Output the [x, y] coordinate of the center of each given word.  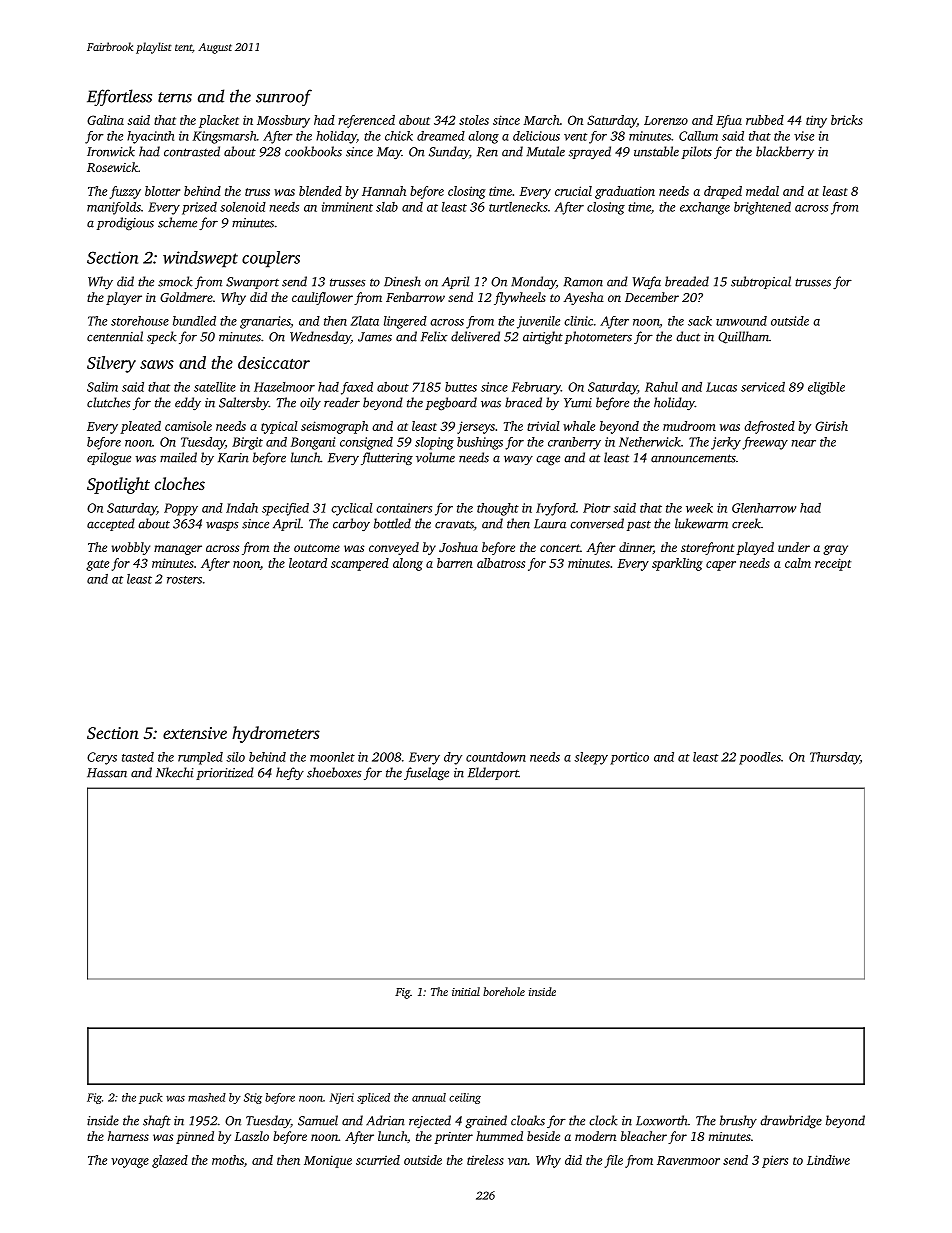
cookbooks [313, 151]
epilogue [109, 458]
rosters [184, 580]
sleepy [591, 758]
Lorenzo [666, 120]
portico [629, 758]
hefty [290, 773]
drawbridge [791, 1121]
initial [466, 991]
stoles [474, 120]
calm [798, 563]
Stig [253, 1098]
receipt [833, 564]
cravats [454, 525]
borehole [504, 991]
